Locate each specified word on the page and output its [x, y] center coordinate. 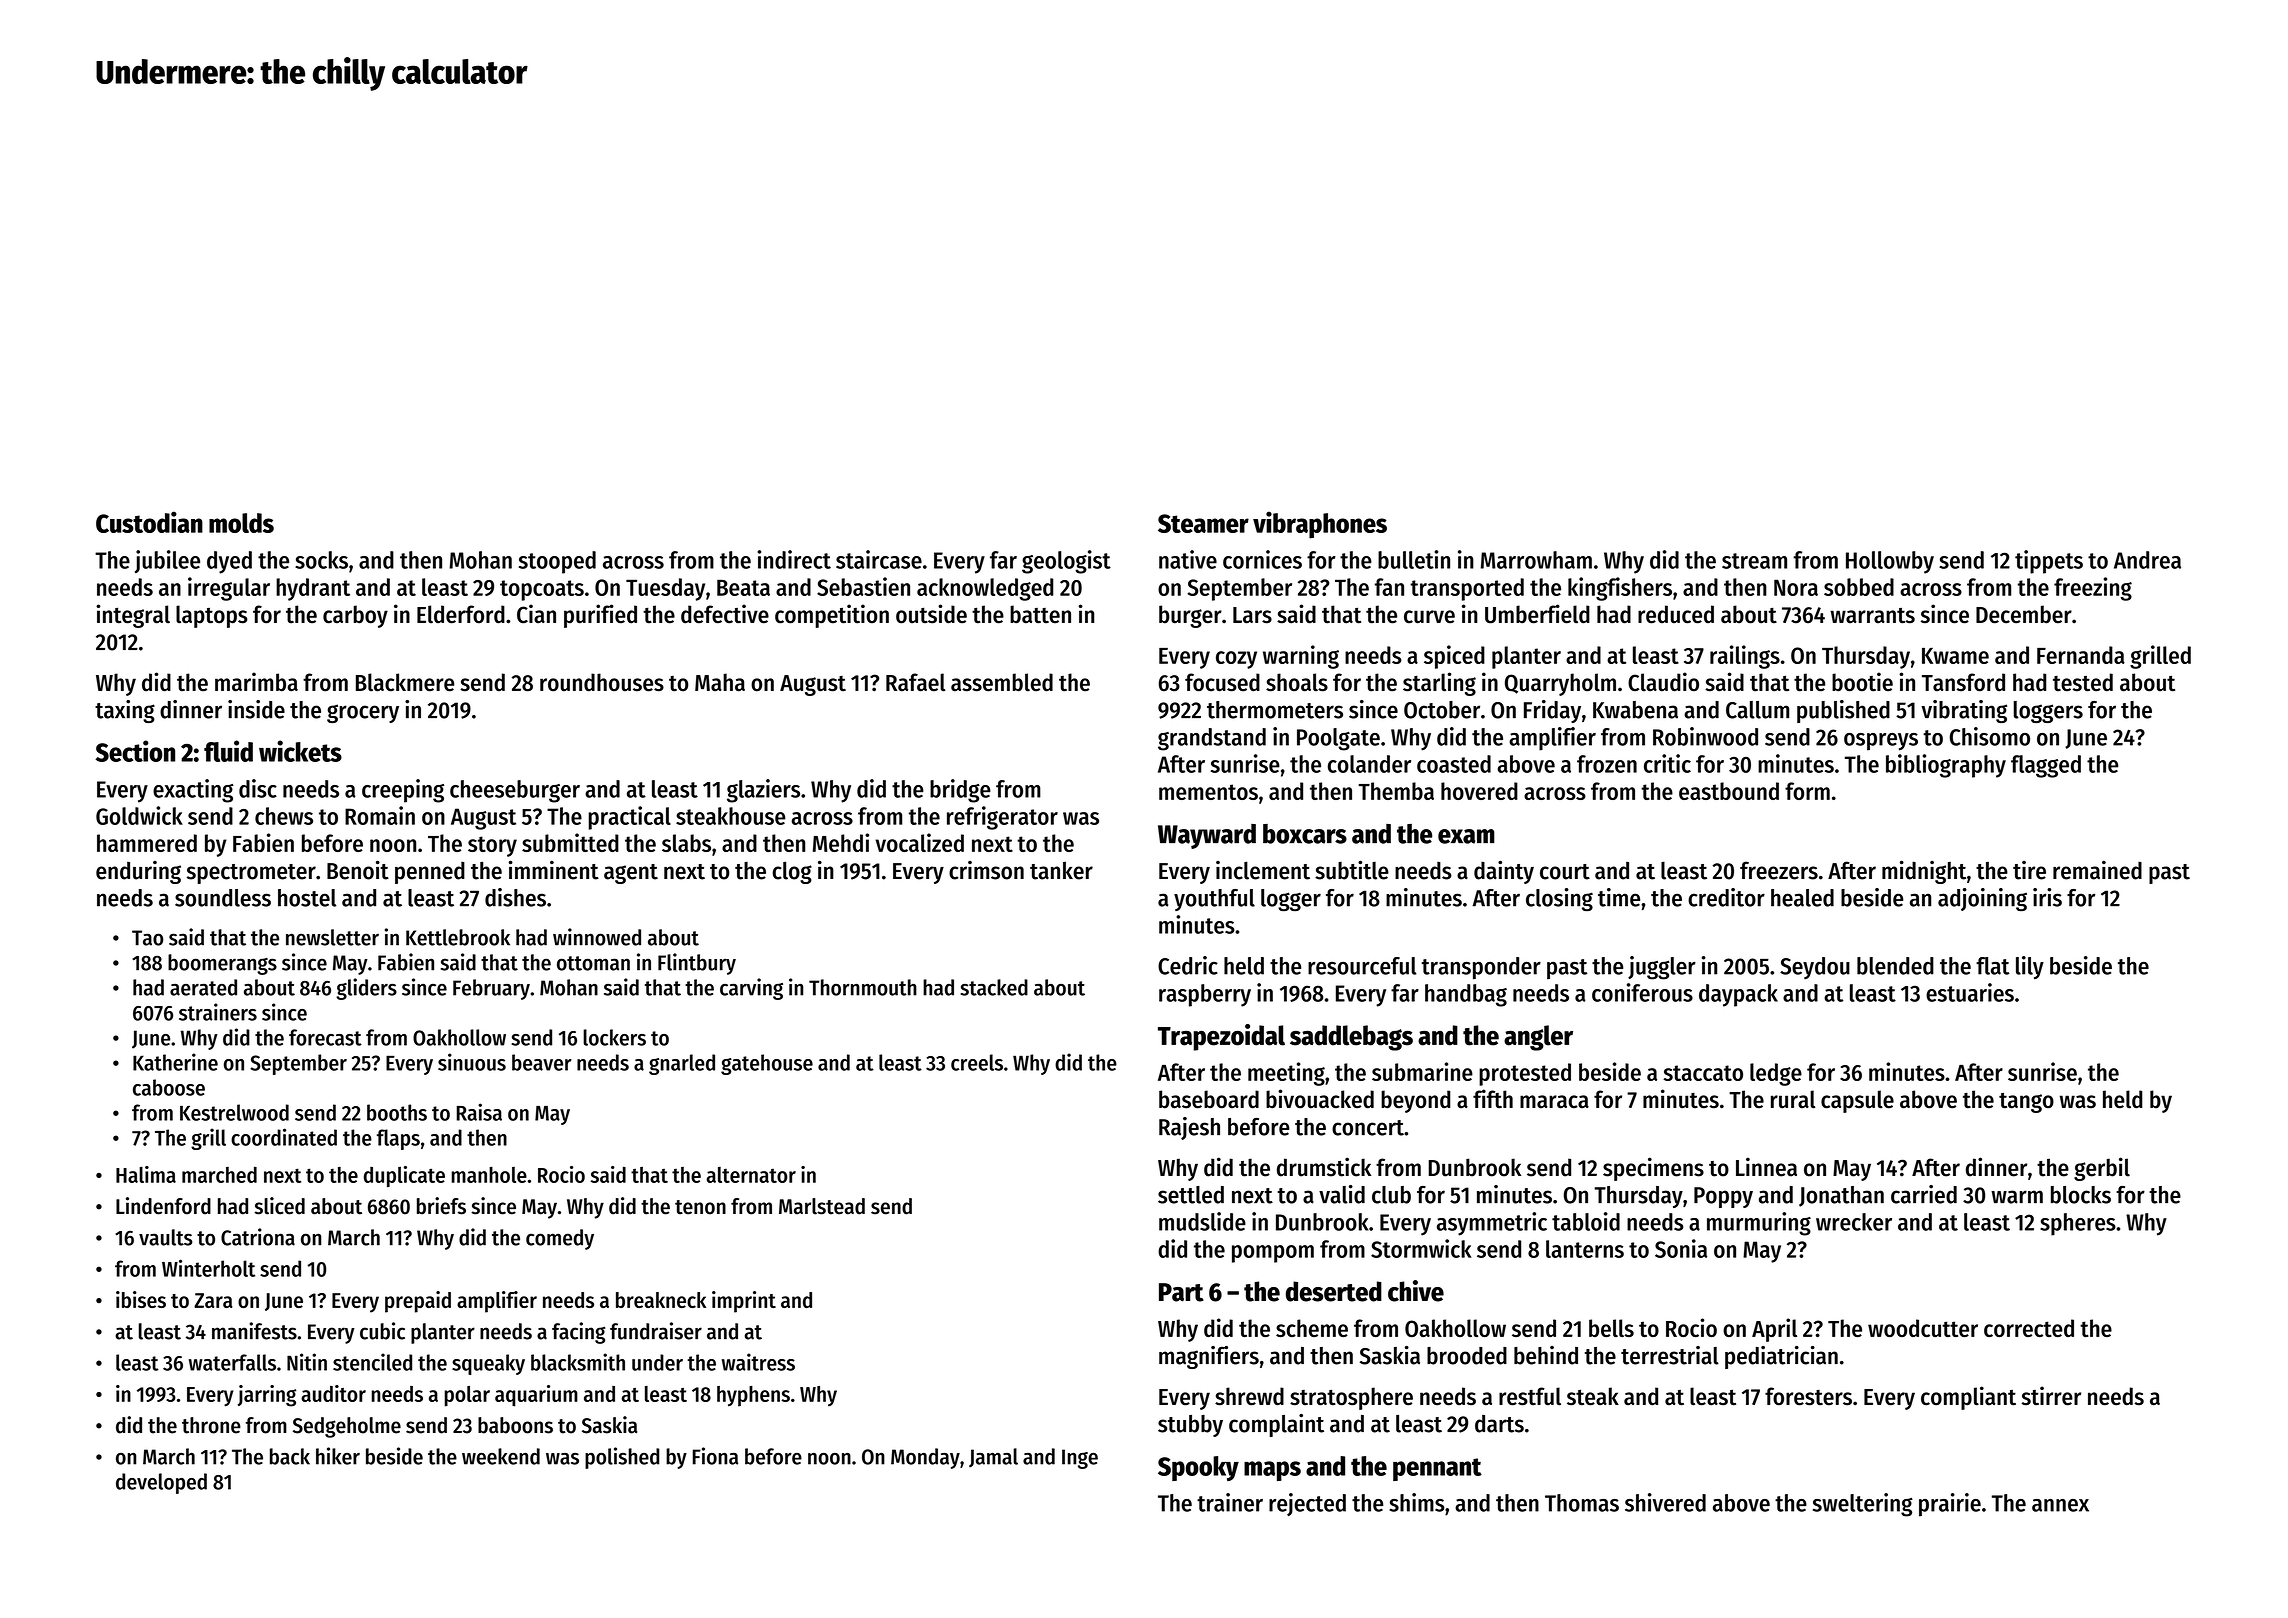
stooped [557, 562]
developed [161, 1483]
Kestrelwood [234, 1112]
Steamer [1203, 523]
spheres [2078, 1224]
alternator [751, 1175]
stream [1754, 561]
